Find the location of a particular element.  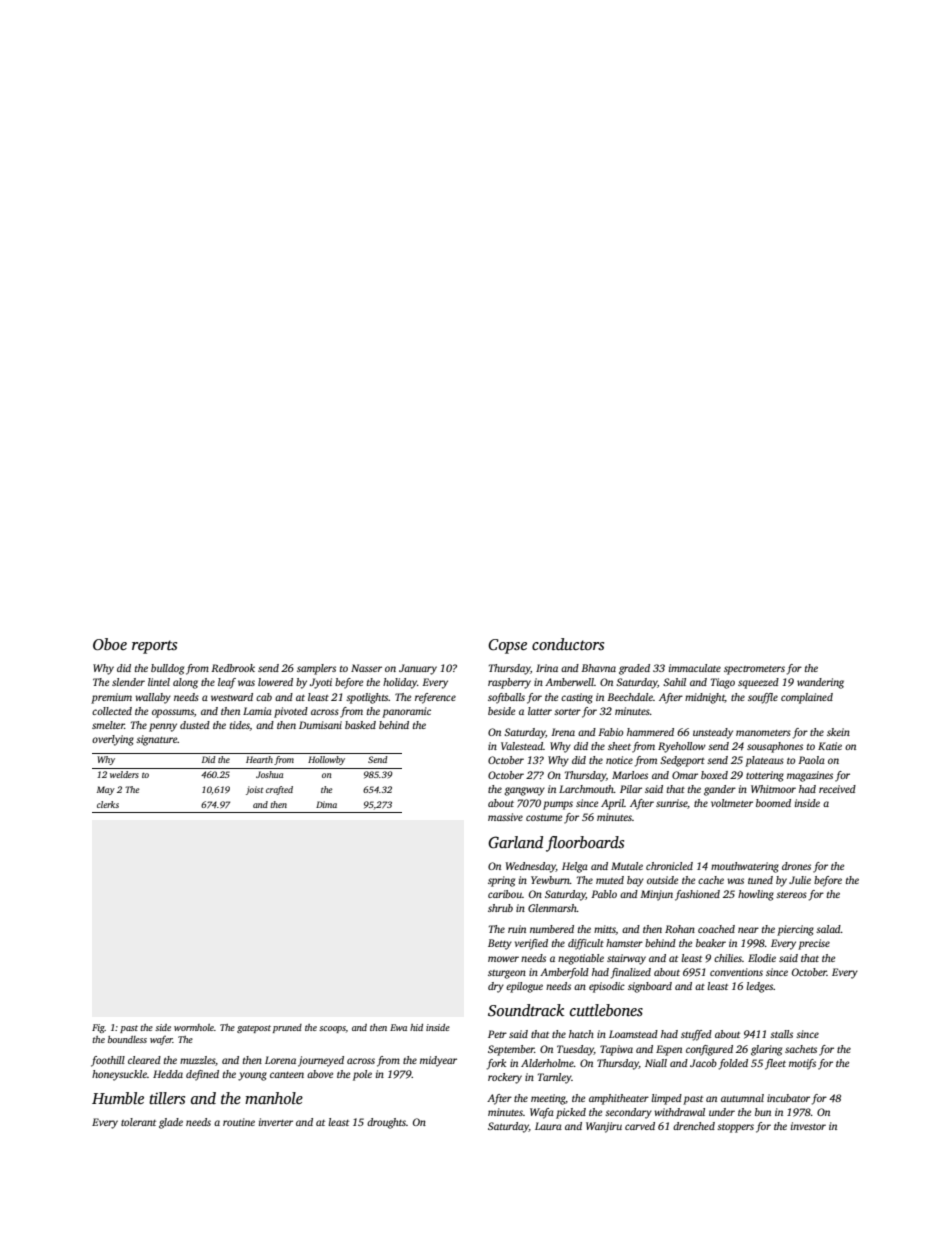

pivoted is located at coordinates (291, 712).
